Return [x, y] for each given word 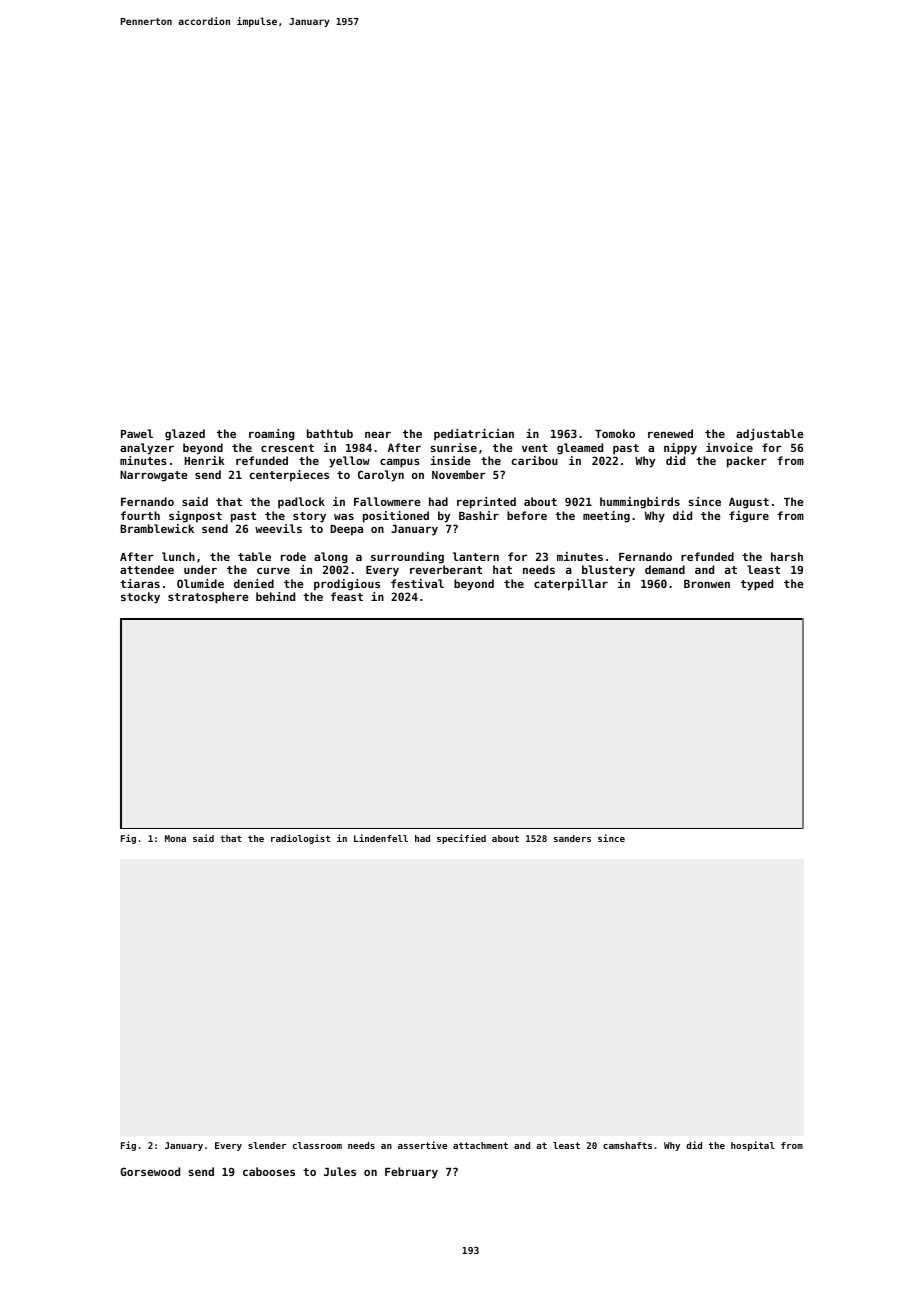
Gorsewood [150, 1171]
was [344, 516]
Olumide [200, 583]
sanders [572, 838]
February [411, 1173]
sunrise [453, 447]
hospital [753, 1146]
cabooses [269, 1171]
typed [757, 585]
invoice [729, 447]
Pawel [137, 433]
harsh [787, 556]
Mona [175, 838]
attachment [480, 1145]
